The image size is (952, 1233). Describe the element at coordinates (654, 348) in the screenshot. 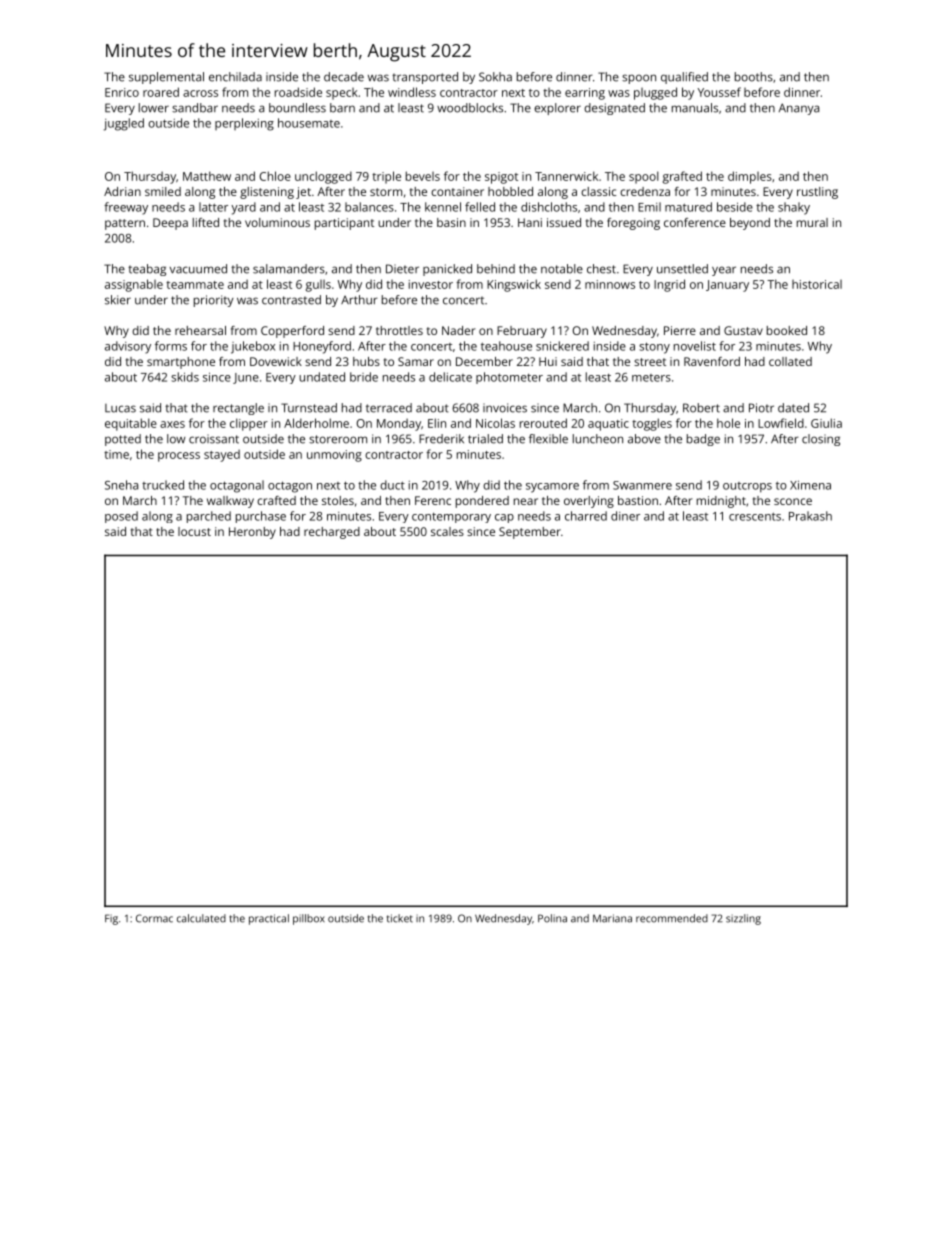

I see `stony` at that location.
